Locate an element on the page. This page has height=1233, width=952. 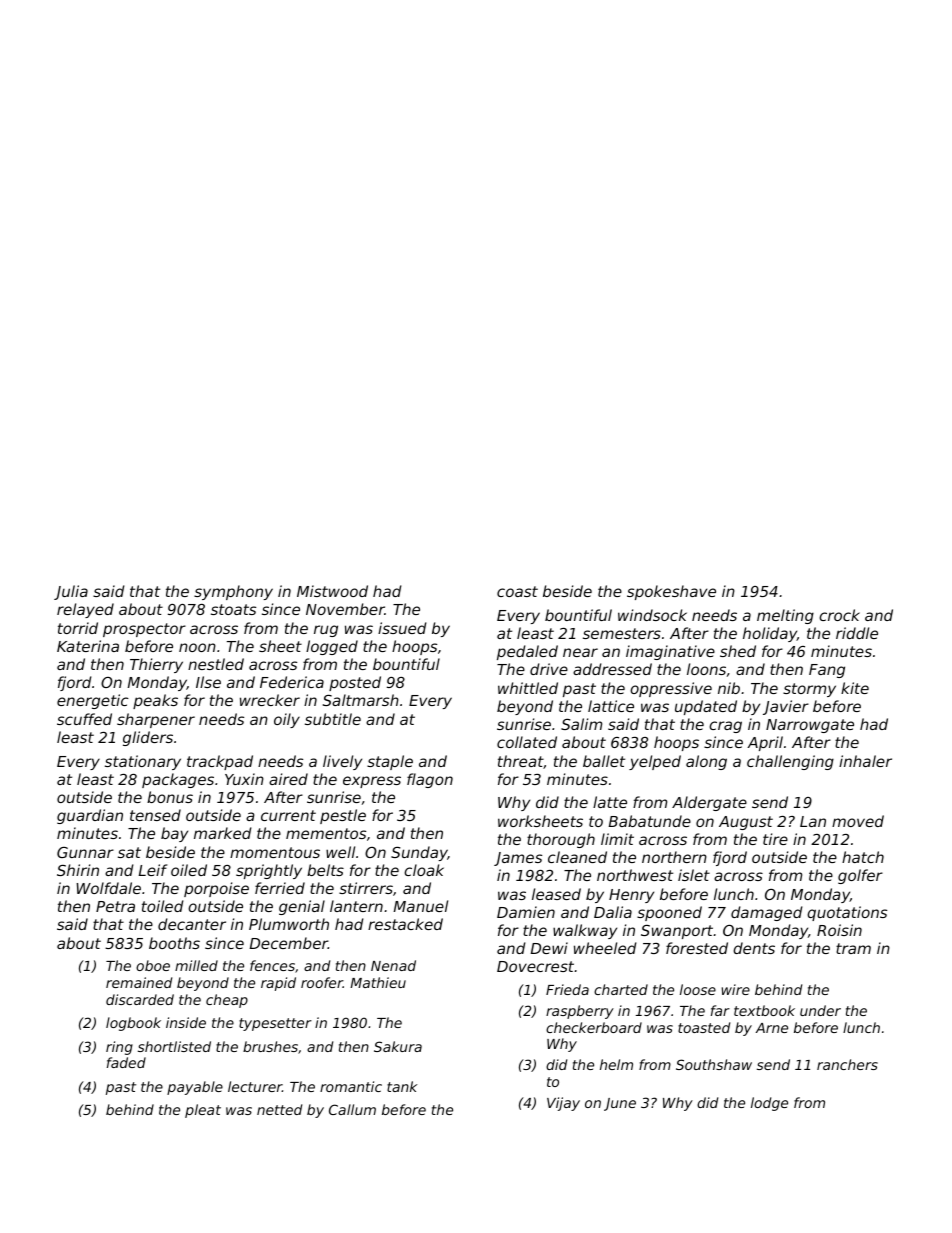
Saltmarsh is located at coordinates (361, 700).
